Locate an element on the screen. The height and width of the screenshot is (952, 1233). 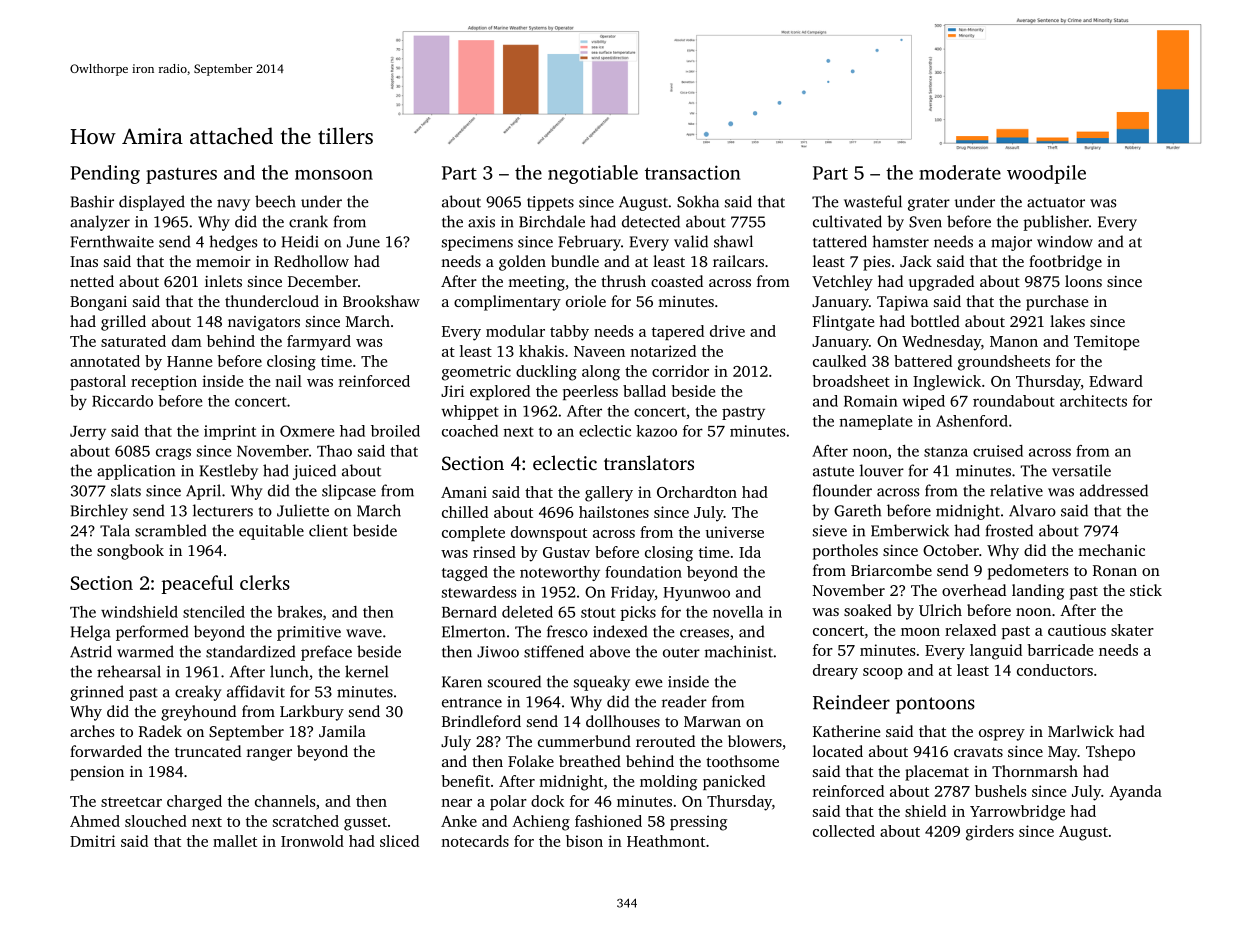
ewe is located at coordinates (649, 683).
